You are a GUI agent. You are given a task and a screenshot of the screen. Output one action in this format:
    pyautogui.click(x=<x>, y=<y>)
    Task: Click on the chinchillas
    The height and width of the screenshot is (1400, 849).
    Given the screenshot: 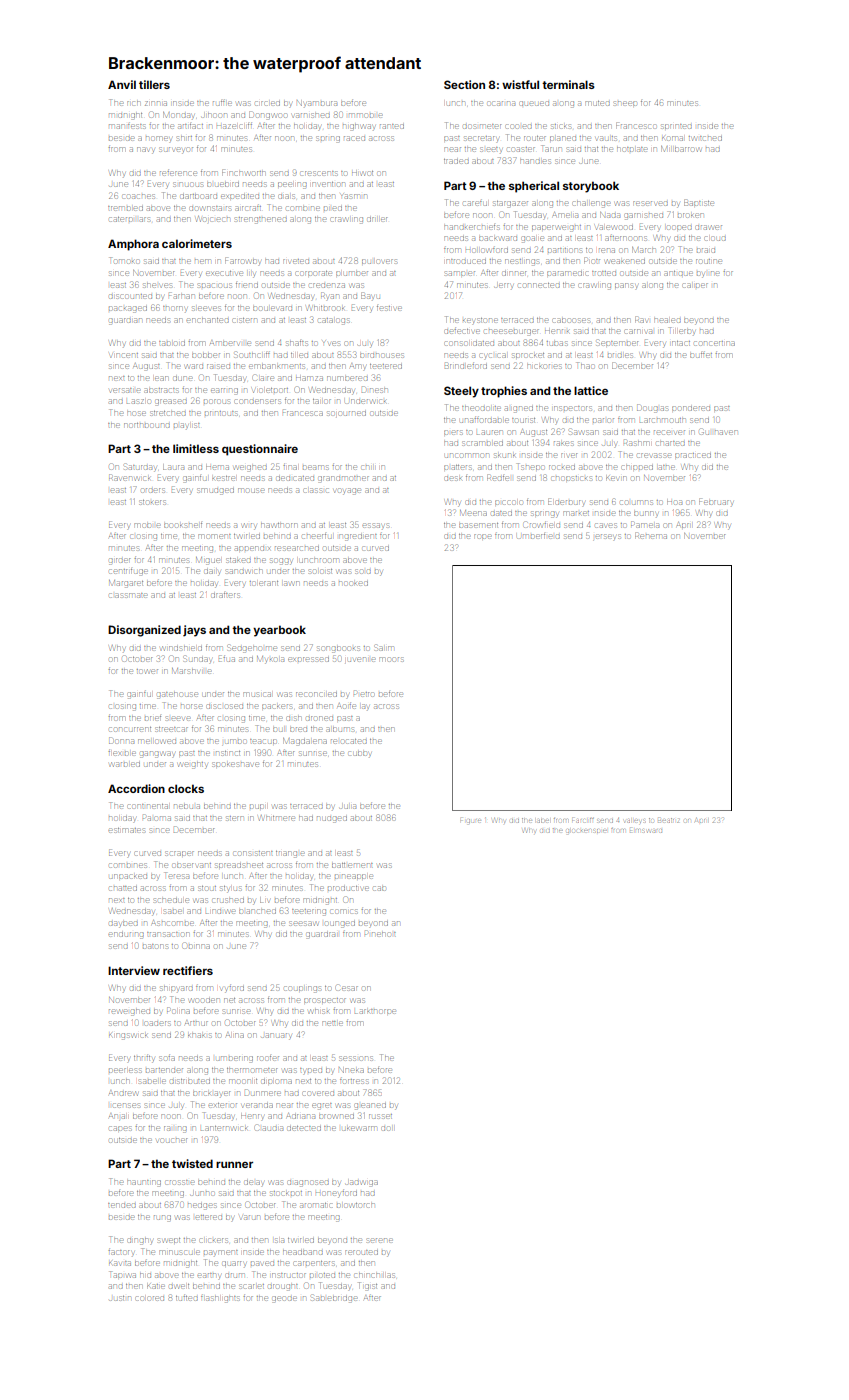 What is the action you would take?
    pyautogui.click(x=375, y=1275)
